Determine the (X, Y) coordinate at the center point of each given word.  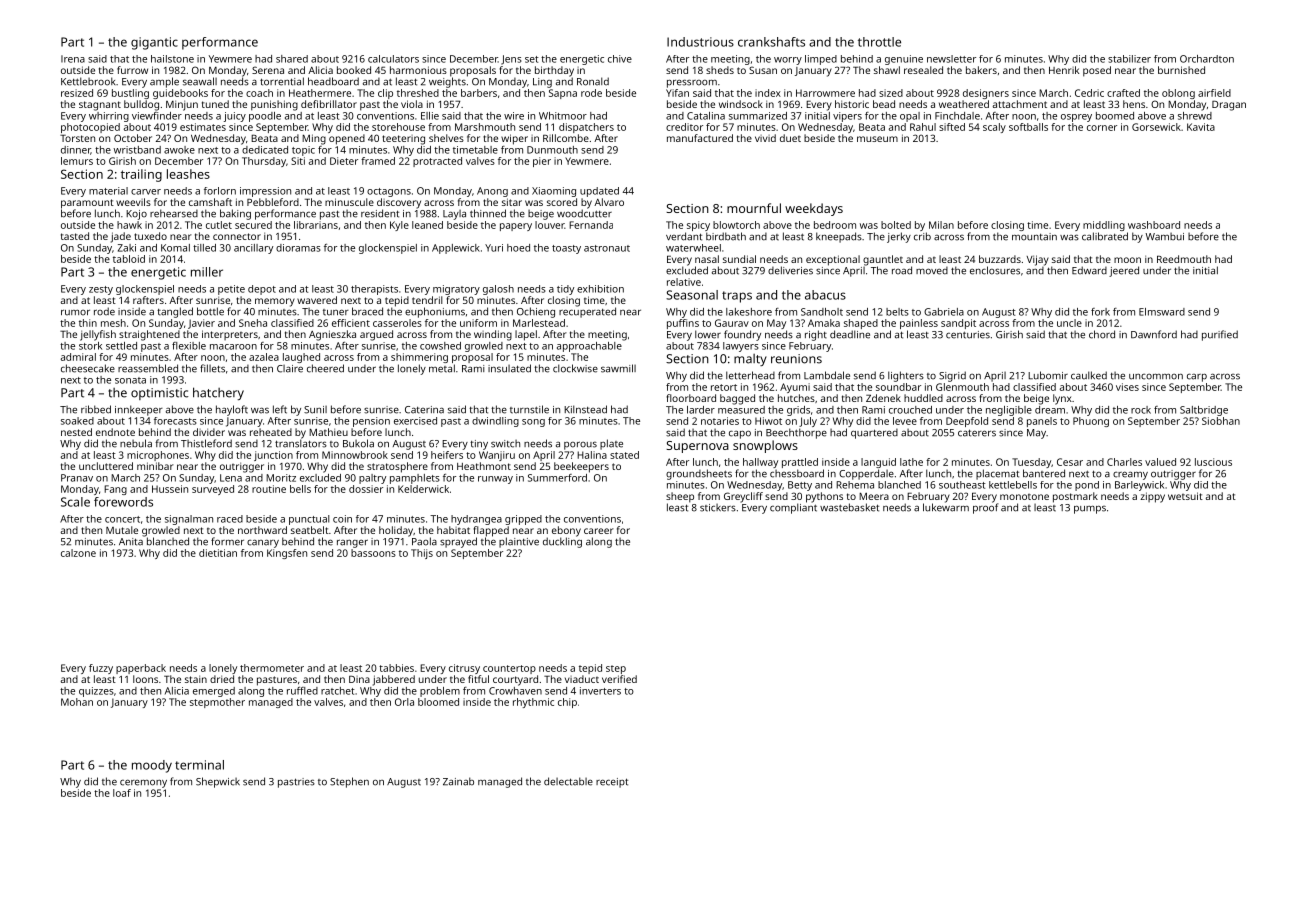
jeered (1124, 271)
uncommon (1156, 377)
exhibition (600, 289)
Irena (73, 59)
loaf (122, 793)
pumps (1090, 509)
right (816, 335)
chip (567, 703)
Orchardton (1207, 59)
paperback (141, 669)
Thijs (422, 554)
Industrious (700, 42)
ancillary (253, 249)
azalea (264, 357)
